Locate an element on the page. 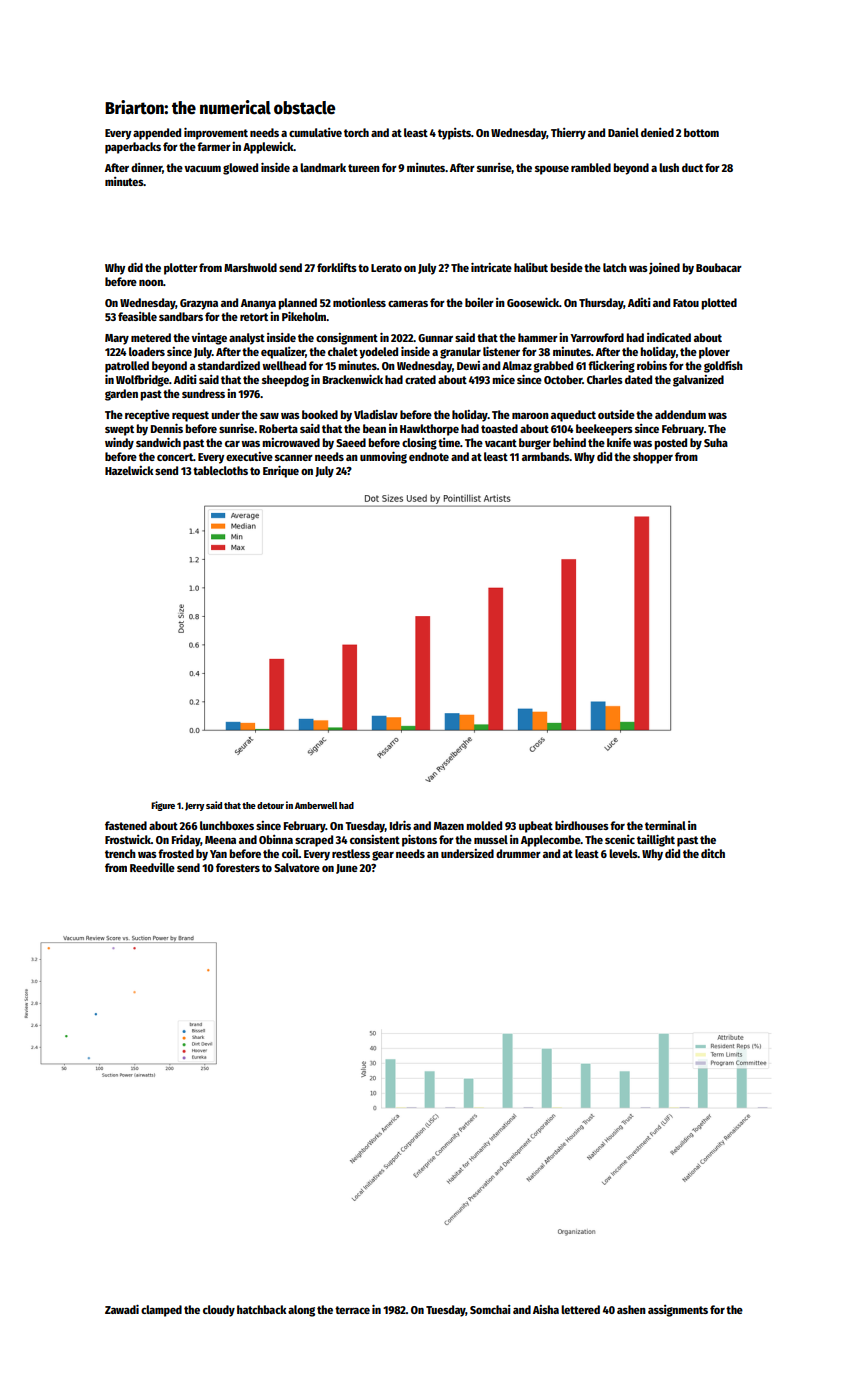 The height and width of the document is (1400, 849). Hazelwick is located at coordinates (129, 470).
